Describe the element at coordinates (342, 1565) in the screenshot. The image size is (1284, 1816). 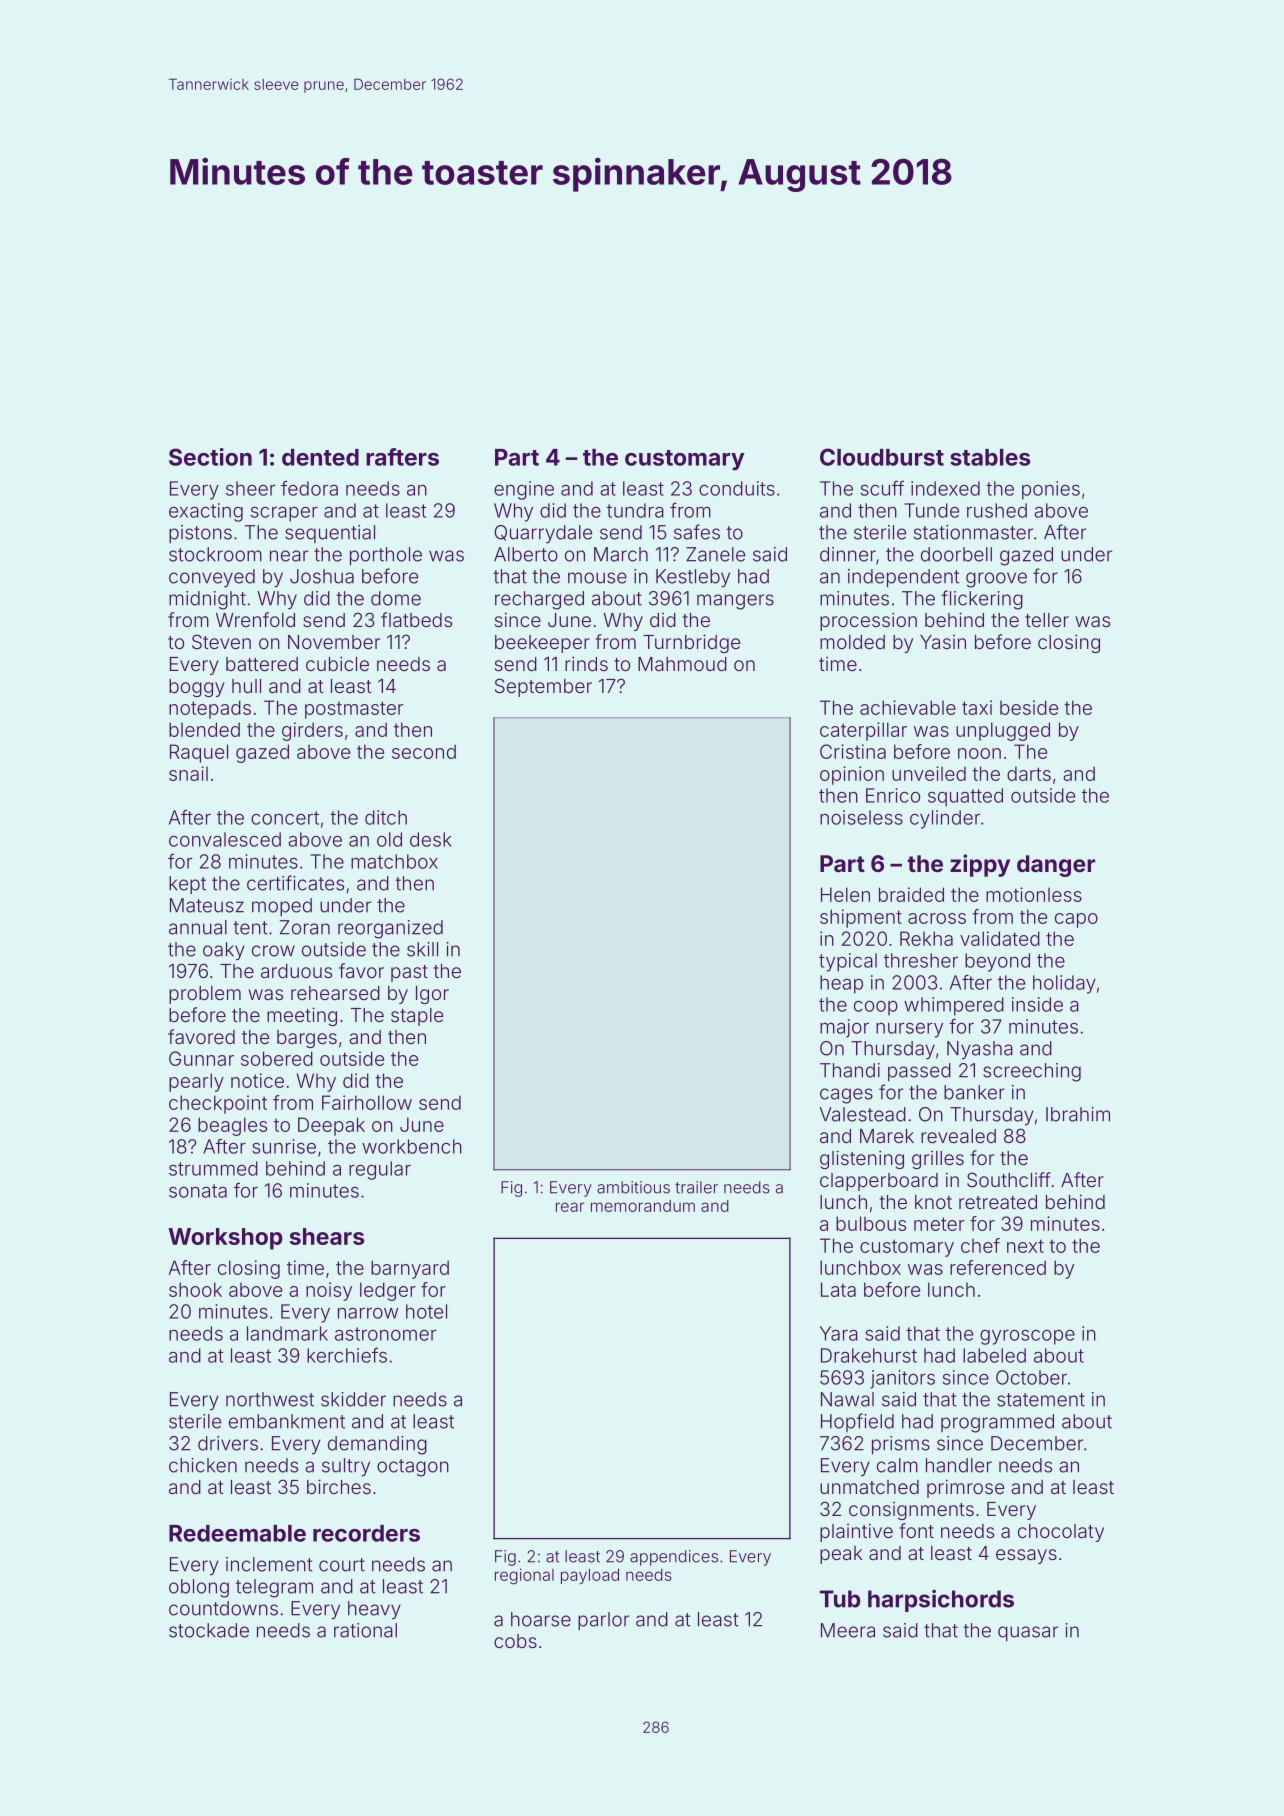
I see `court` at that location.
